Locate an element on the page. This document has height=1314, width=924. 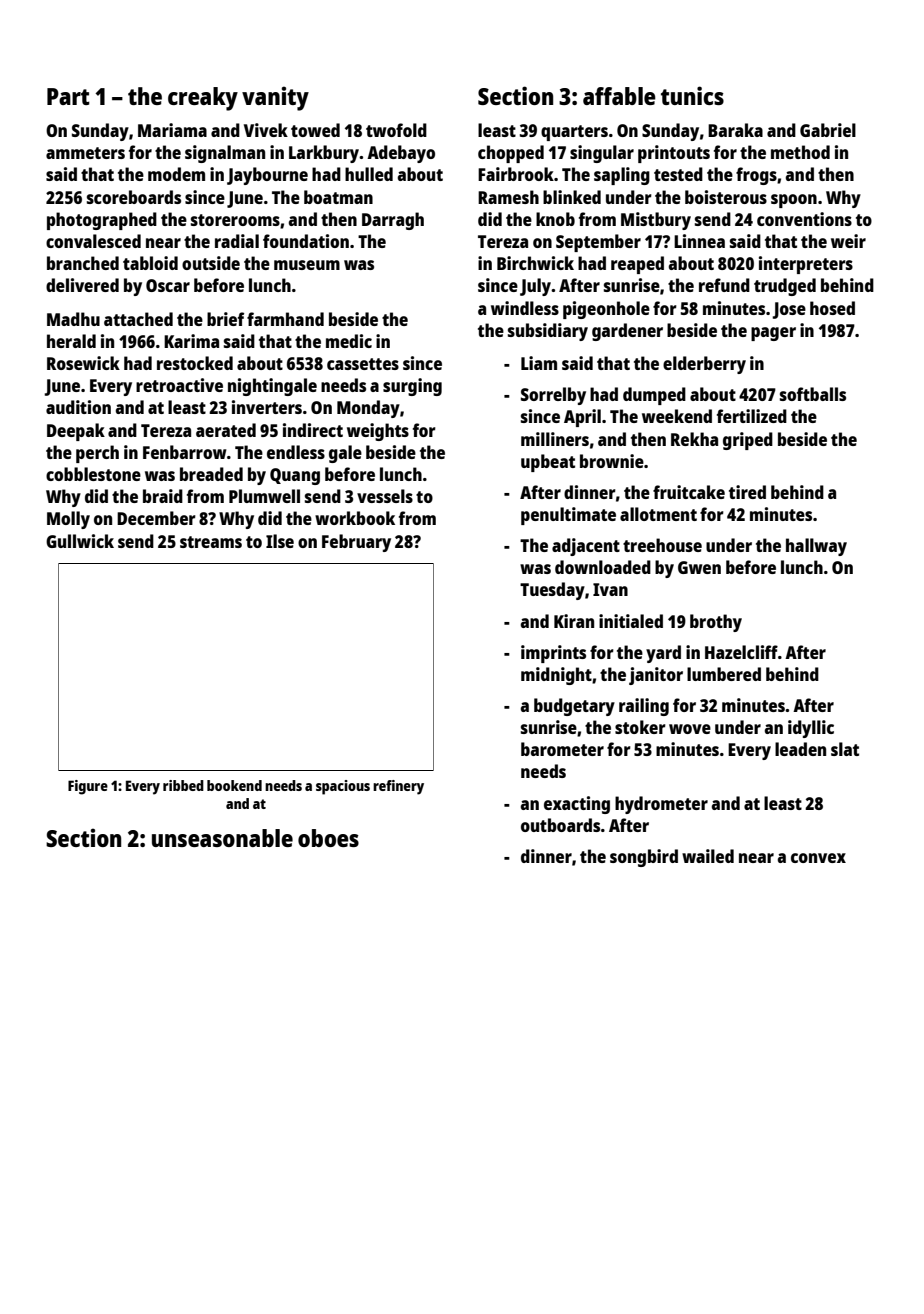
tunics is located at coordinates (692, 95).
